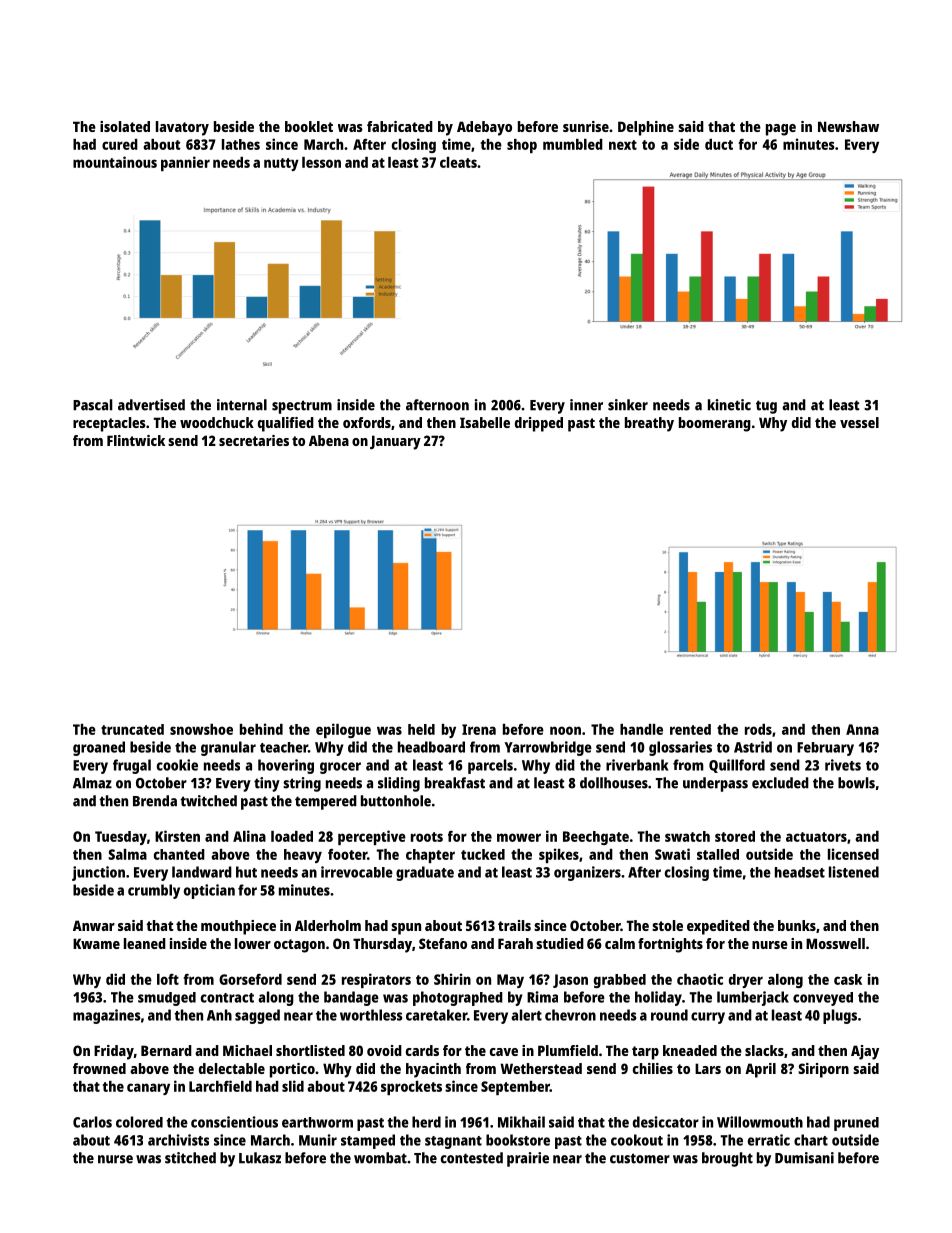 The width and height of the screenshot is (952, 1233). What do you see at coordinates (485, 422) in the screenshot?
I see `Isabelle` at bounding box center [485, 422].
